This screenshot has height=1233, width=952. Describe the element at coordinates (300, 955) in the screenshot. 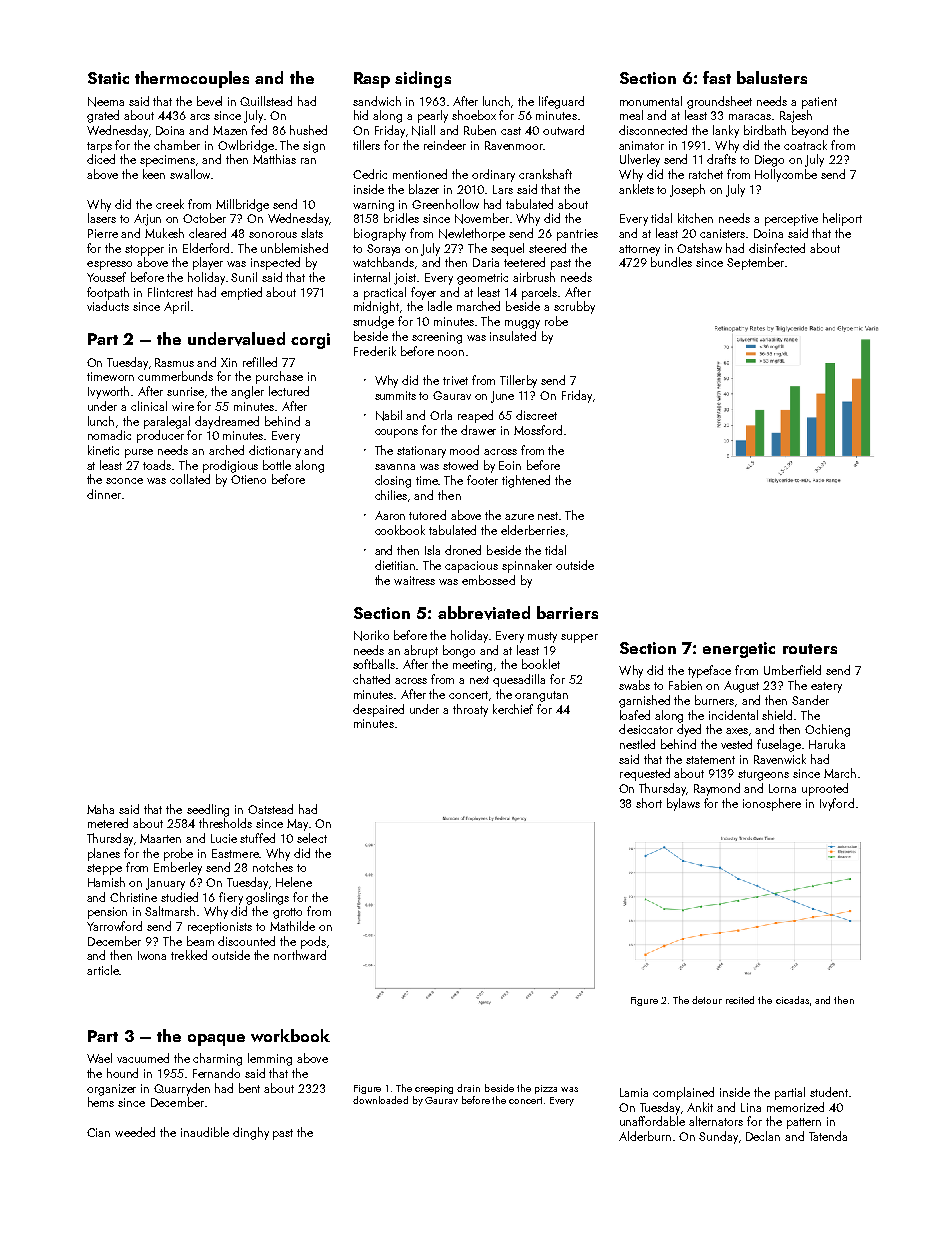

I see `northward` at that location.
